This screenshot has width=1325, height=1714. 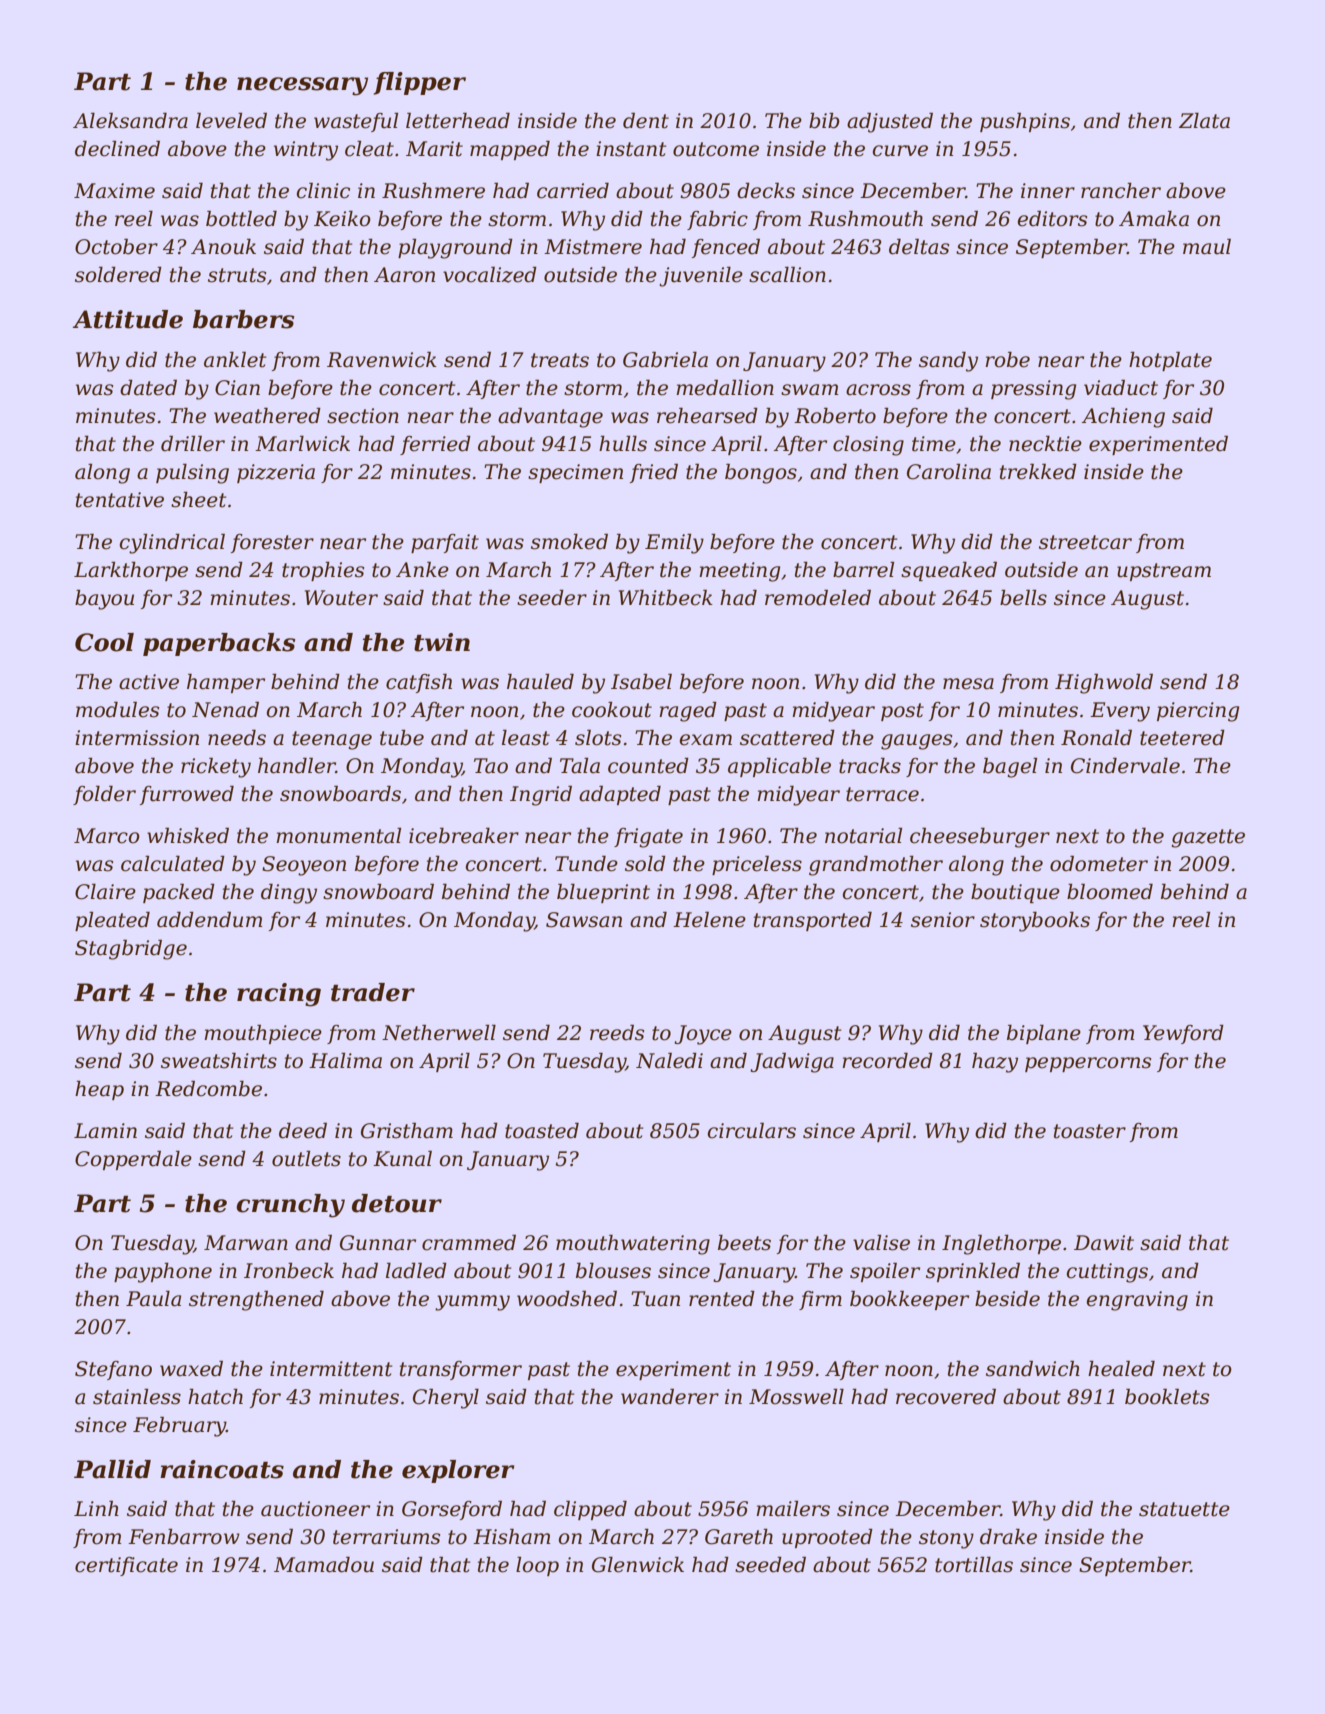 I want to click on hazy, so click(x=995, y=1063).
